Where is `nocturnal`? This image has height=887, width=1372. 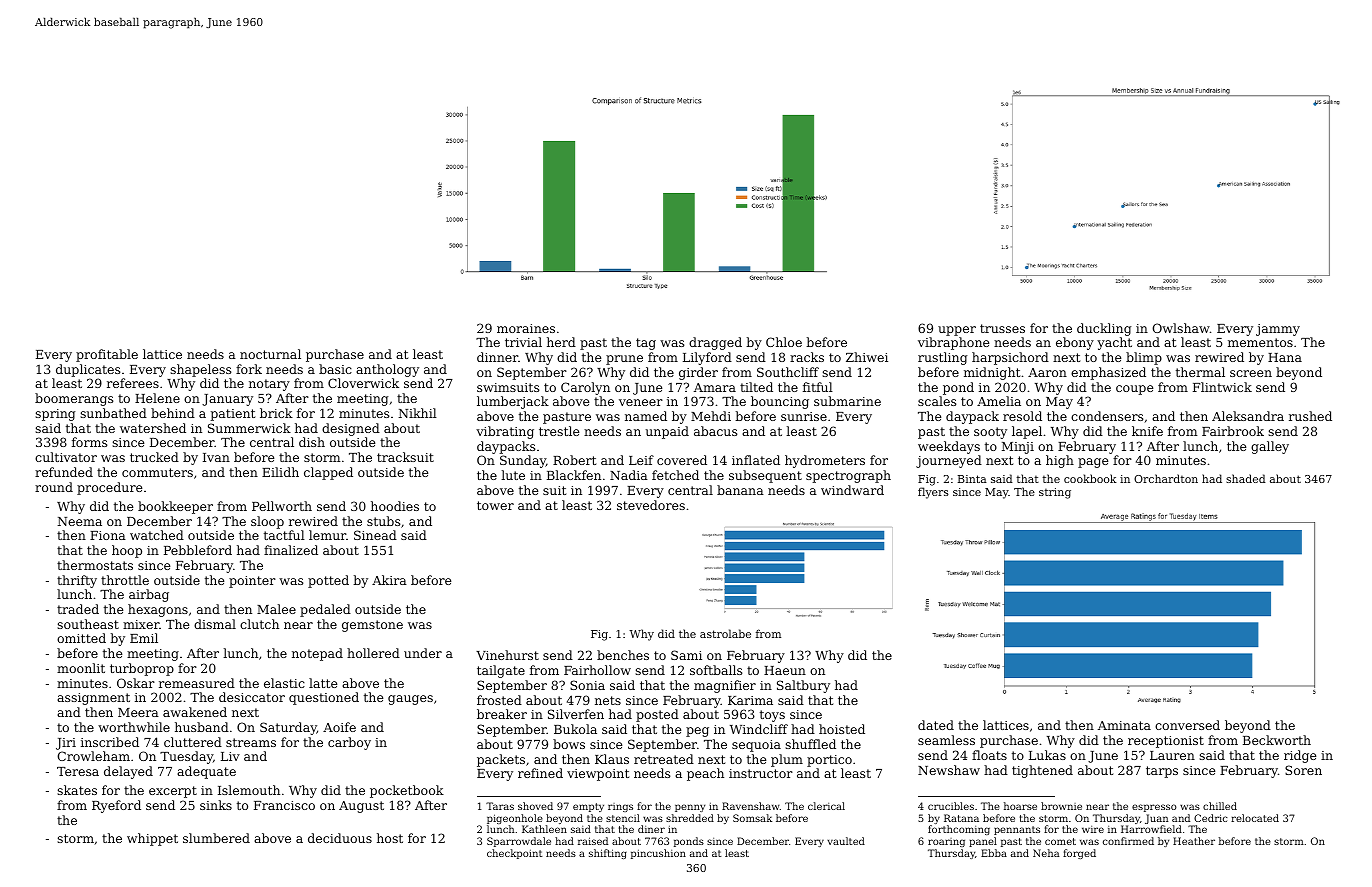
nocturnal is located at coordinates (270, 354).
